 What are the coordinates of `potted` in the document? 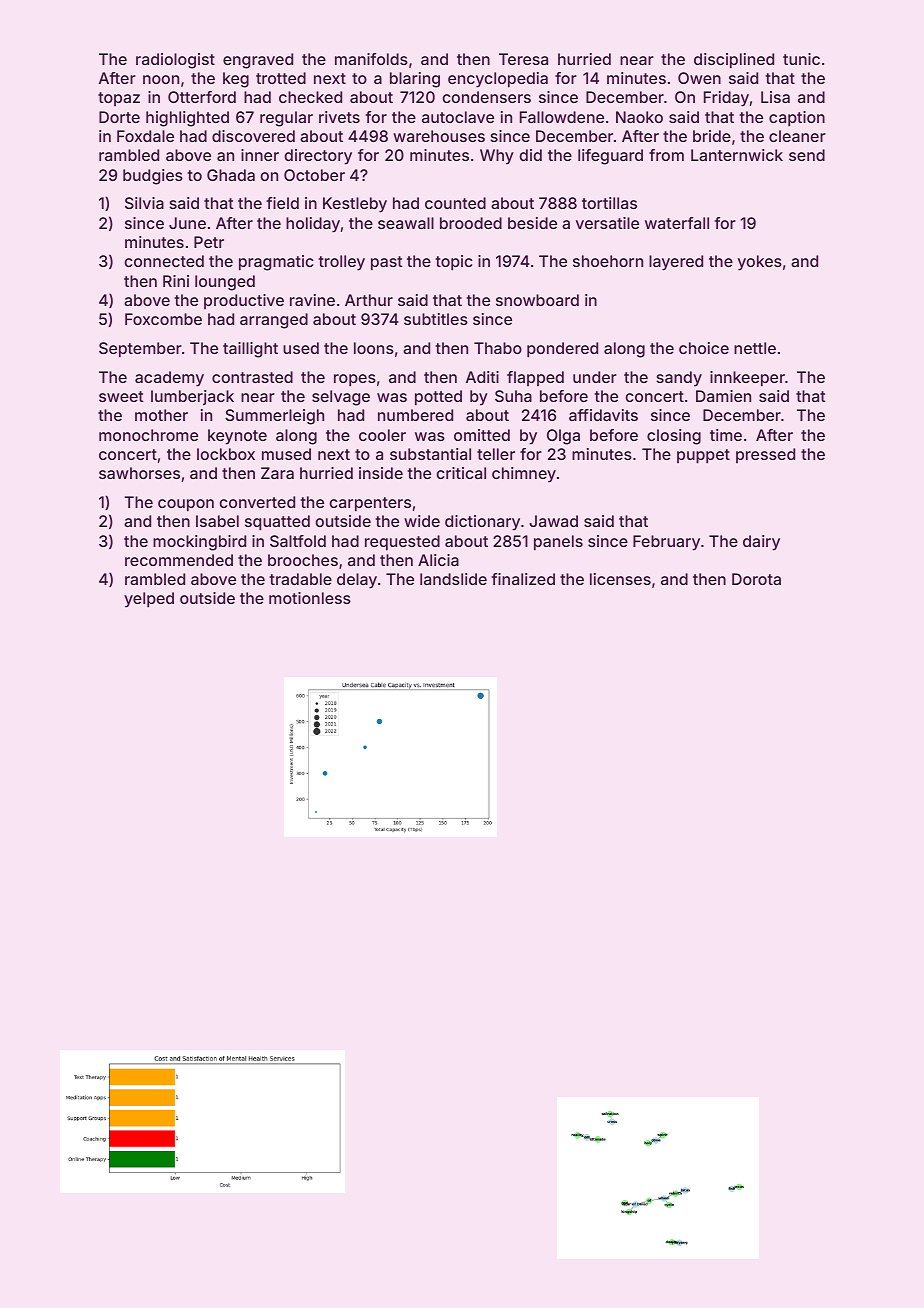 It's located at (438, 398).
